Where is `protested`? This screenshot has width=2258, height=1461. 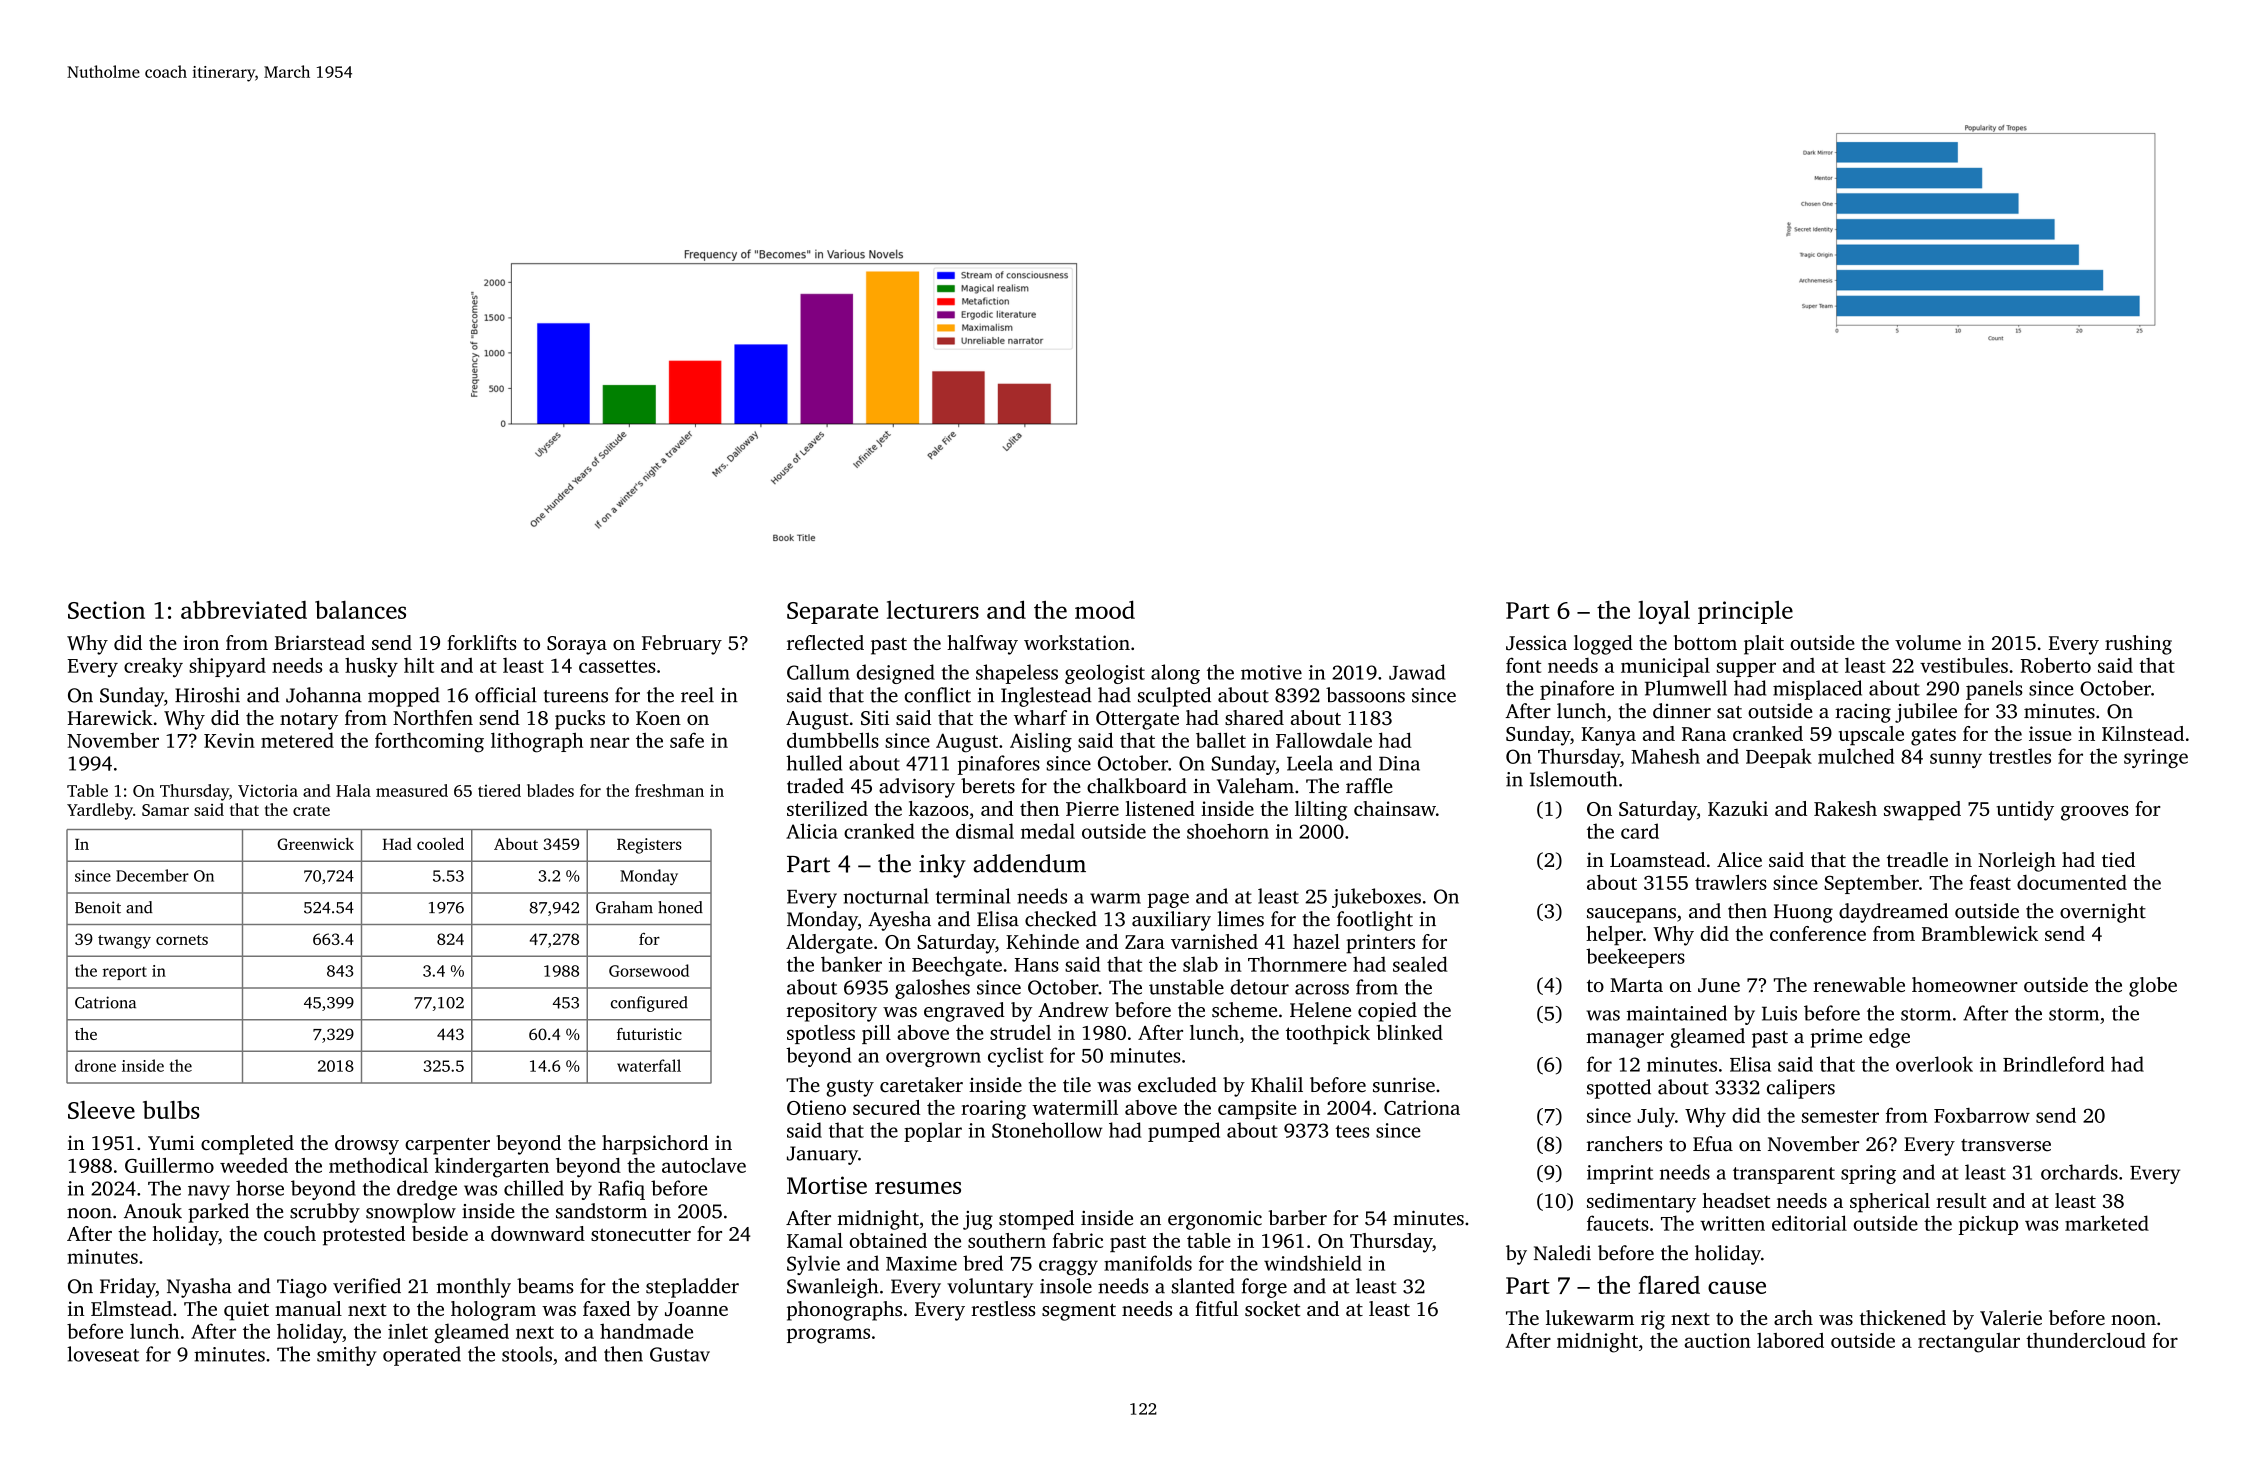 protested is located at coordinates (364, 1236).
